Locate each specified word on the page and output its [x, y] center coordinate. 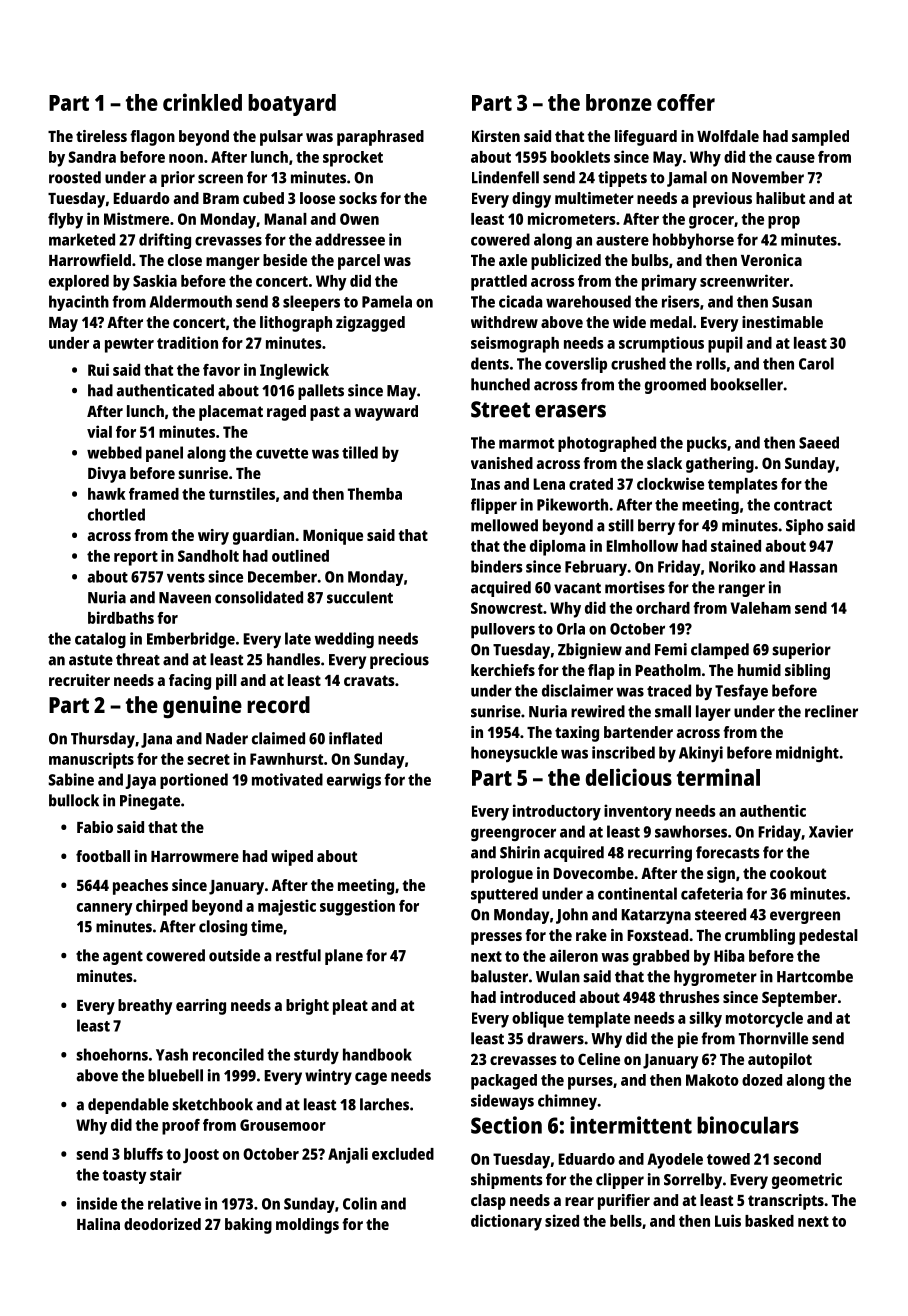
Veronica [771, 260]
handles [293, 659]
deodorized [162, 1224]
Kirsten [496, 136]
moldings [307, 1226]
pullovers [503, 631]
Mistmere [136, 218]
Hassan [813, 567]
